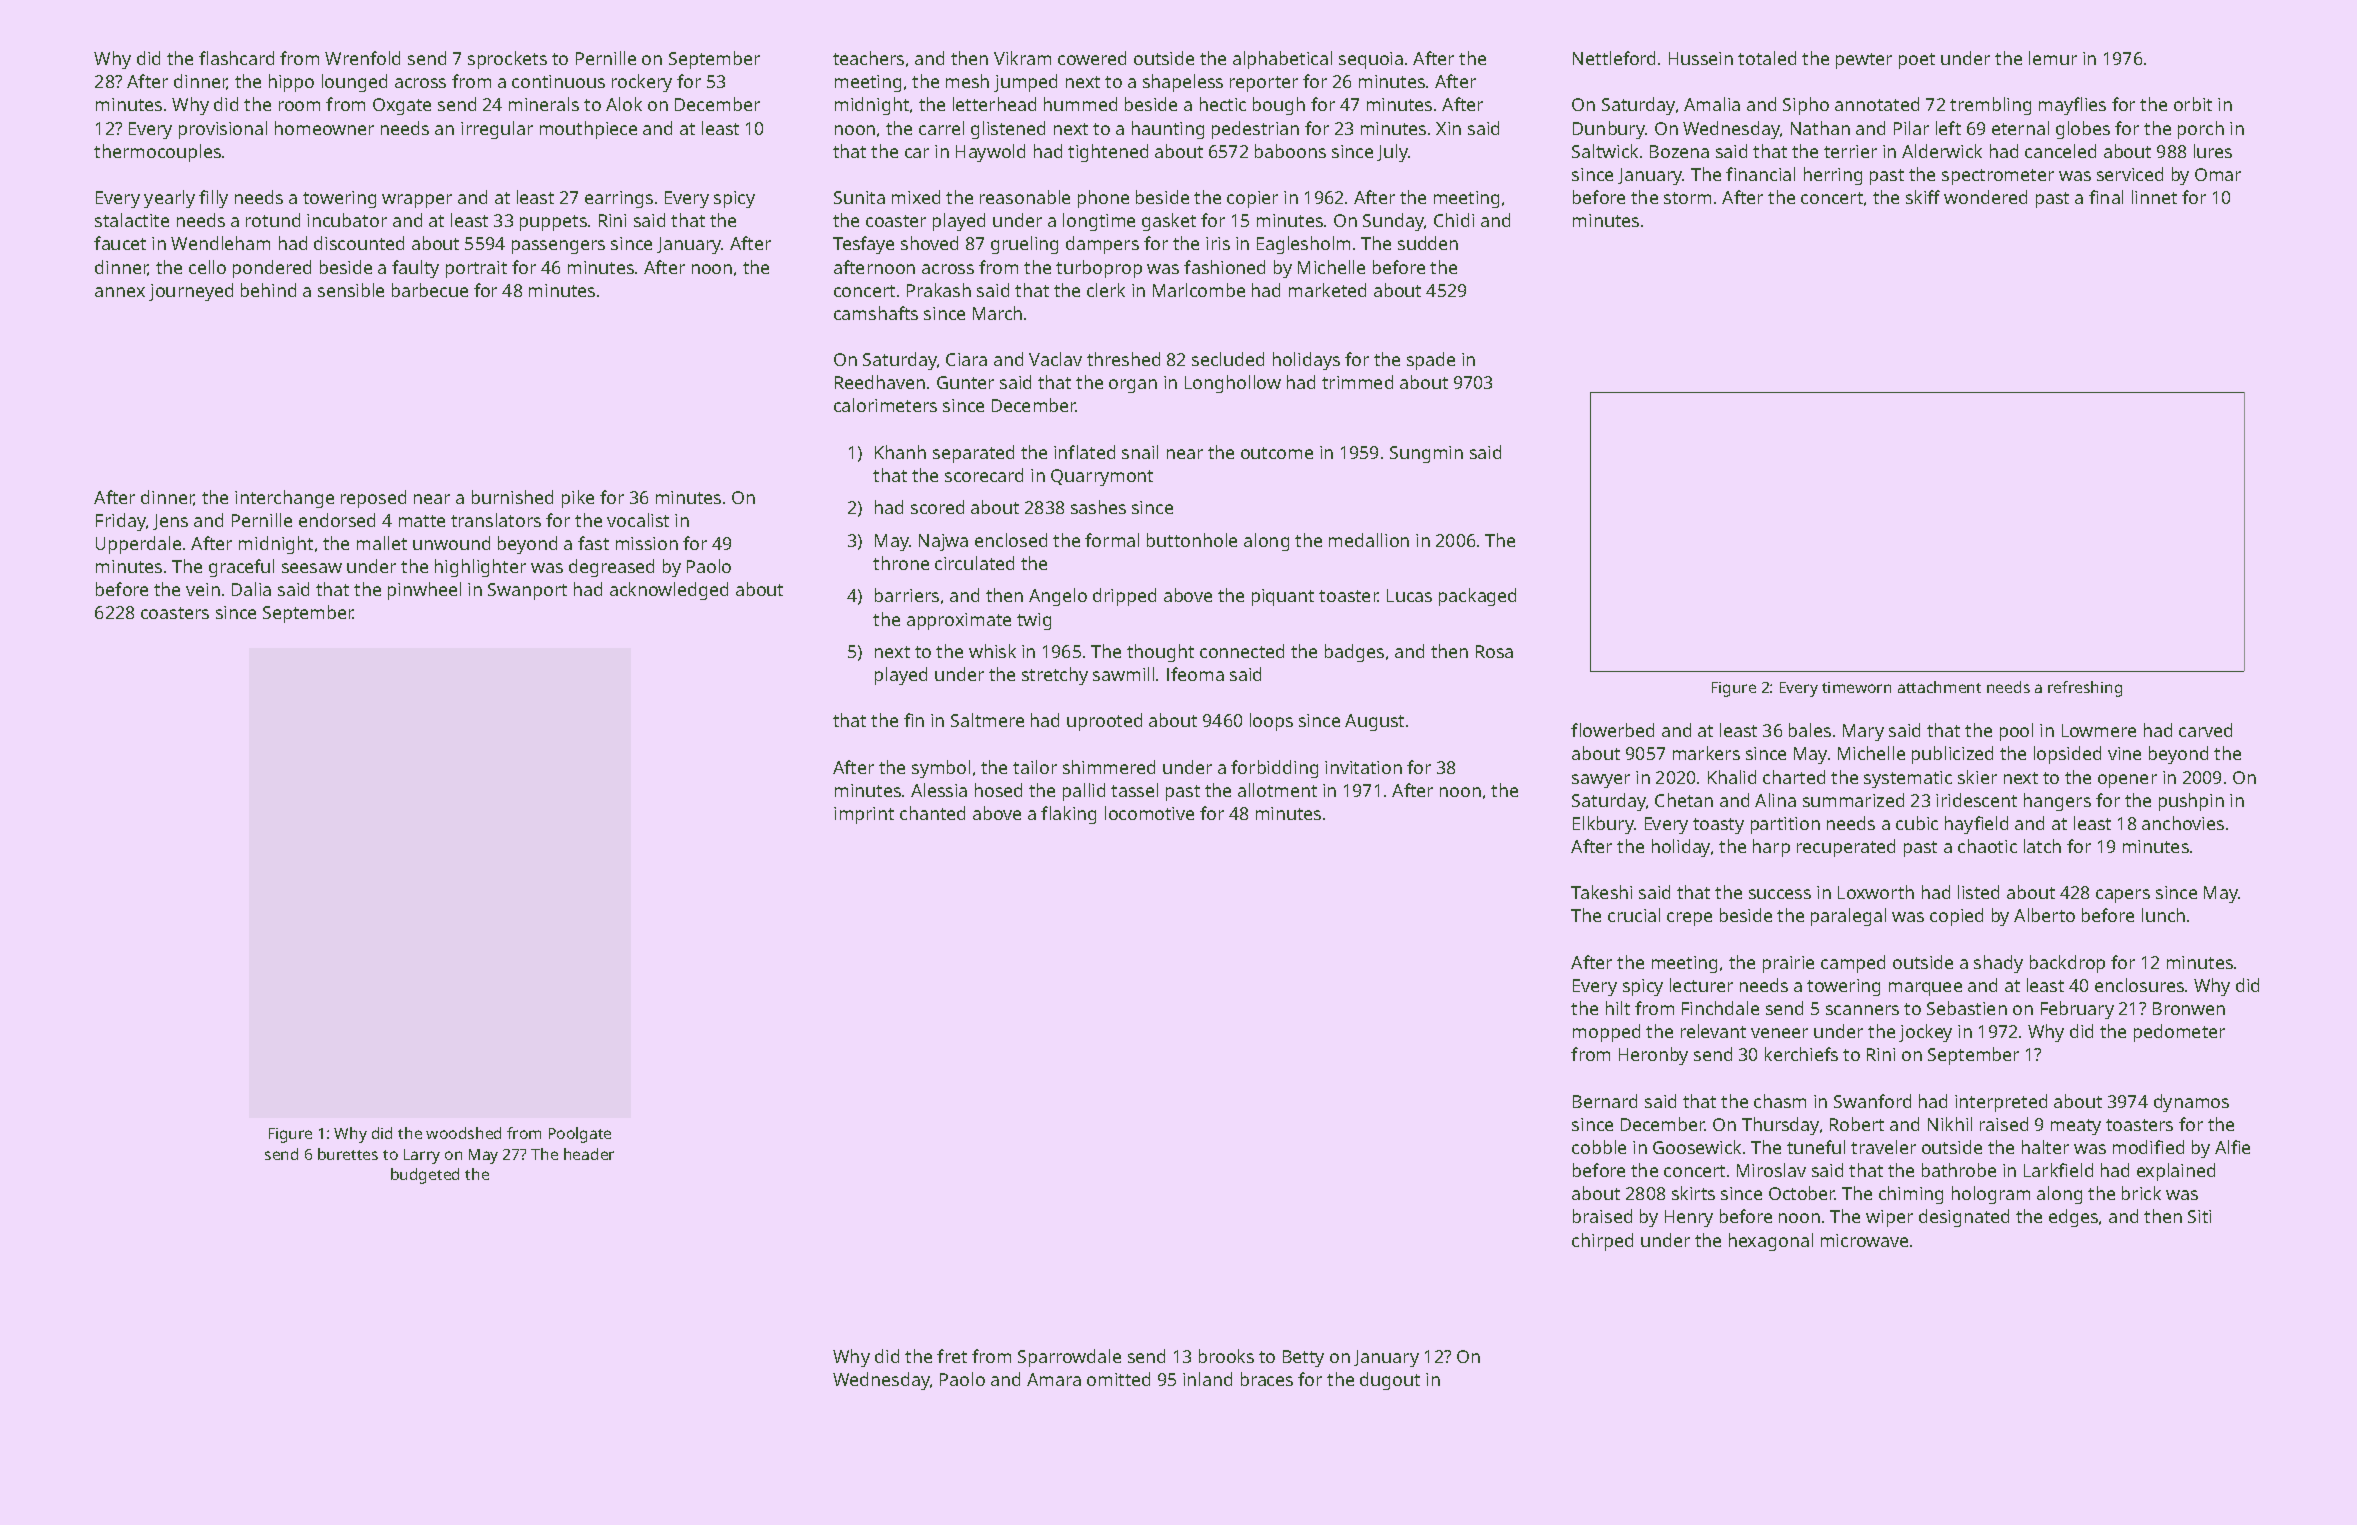 The image size is (2357, 1525). What do you see at coordinates (2218, 174) in the document?
I see `Omar` at bounding box center [2218, 174].
